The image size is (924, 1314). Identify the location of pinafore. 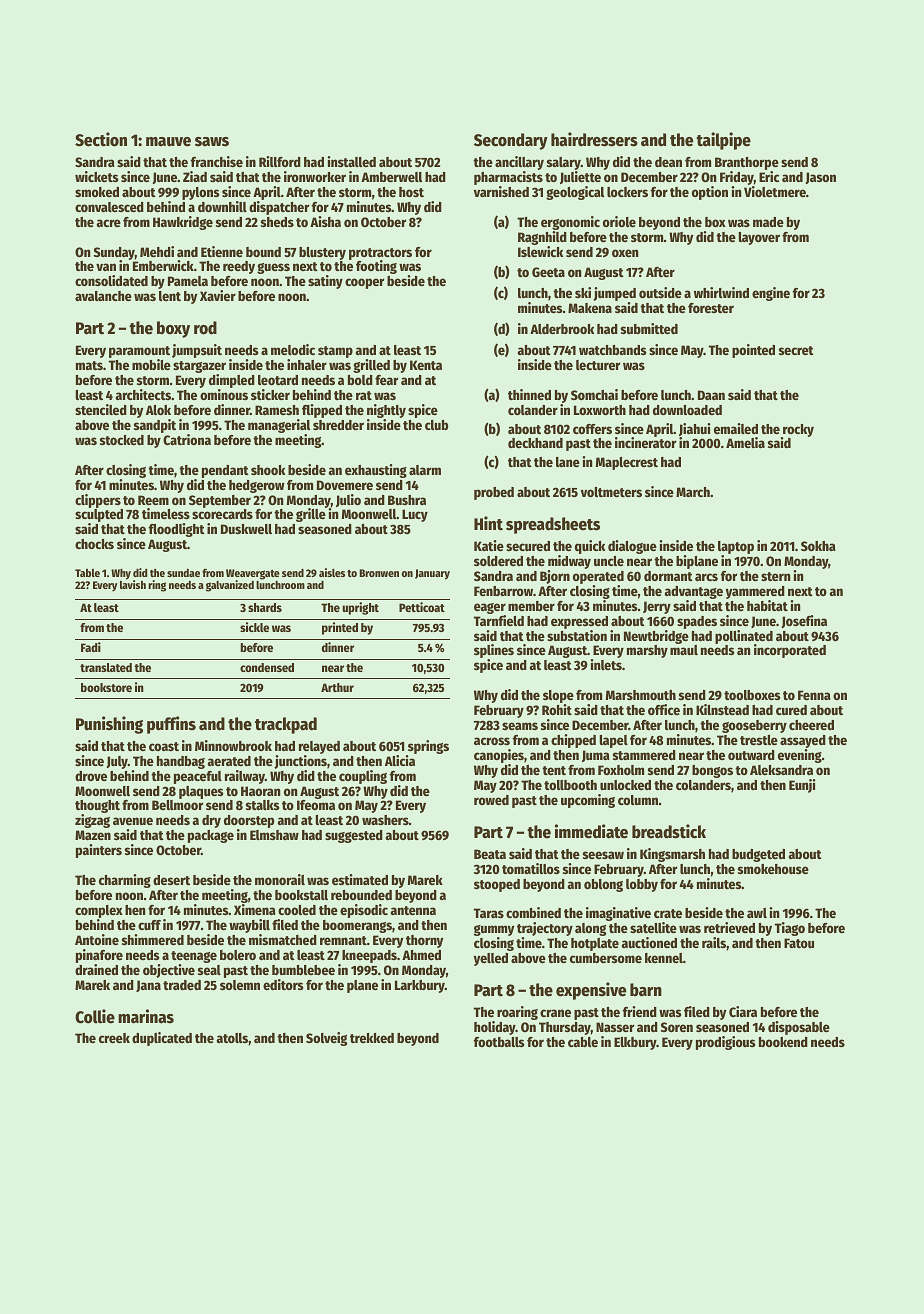
(99, 956).
